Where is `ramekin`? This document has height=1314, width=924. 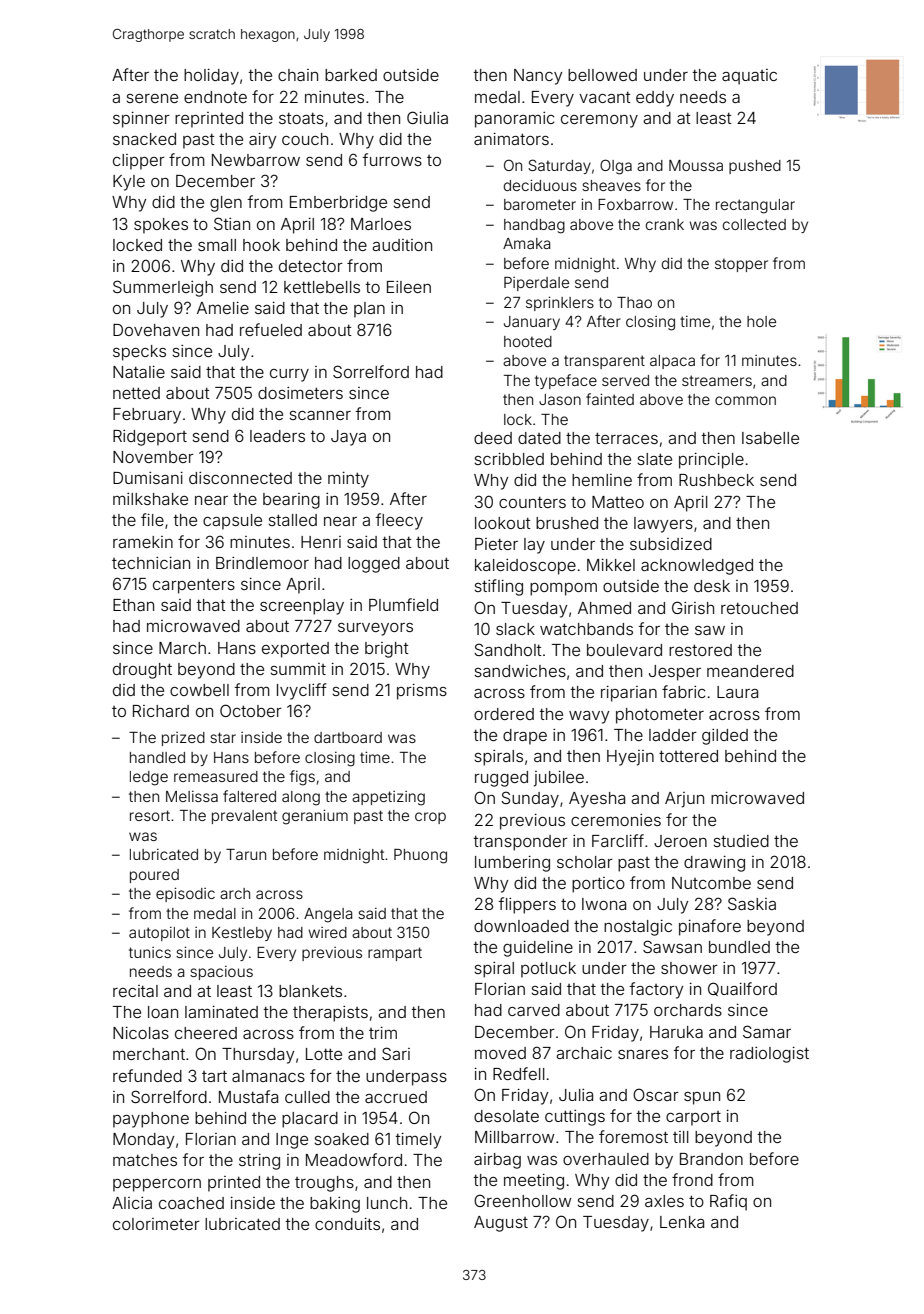
ramekin is located at coordinates (143, 542).
